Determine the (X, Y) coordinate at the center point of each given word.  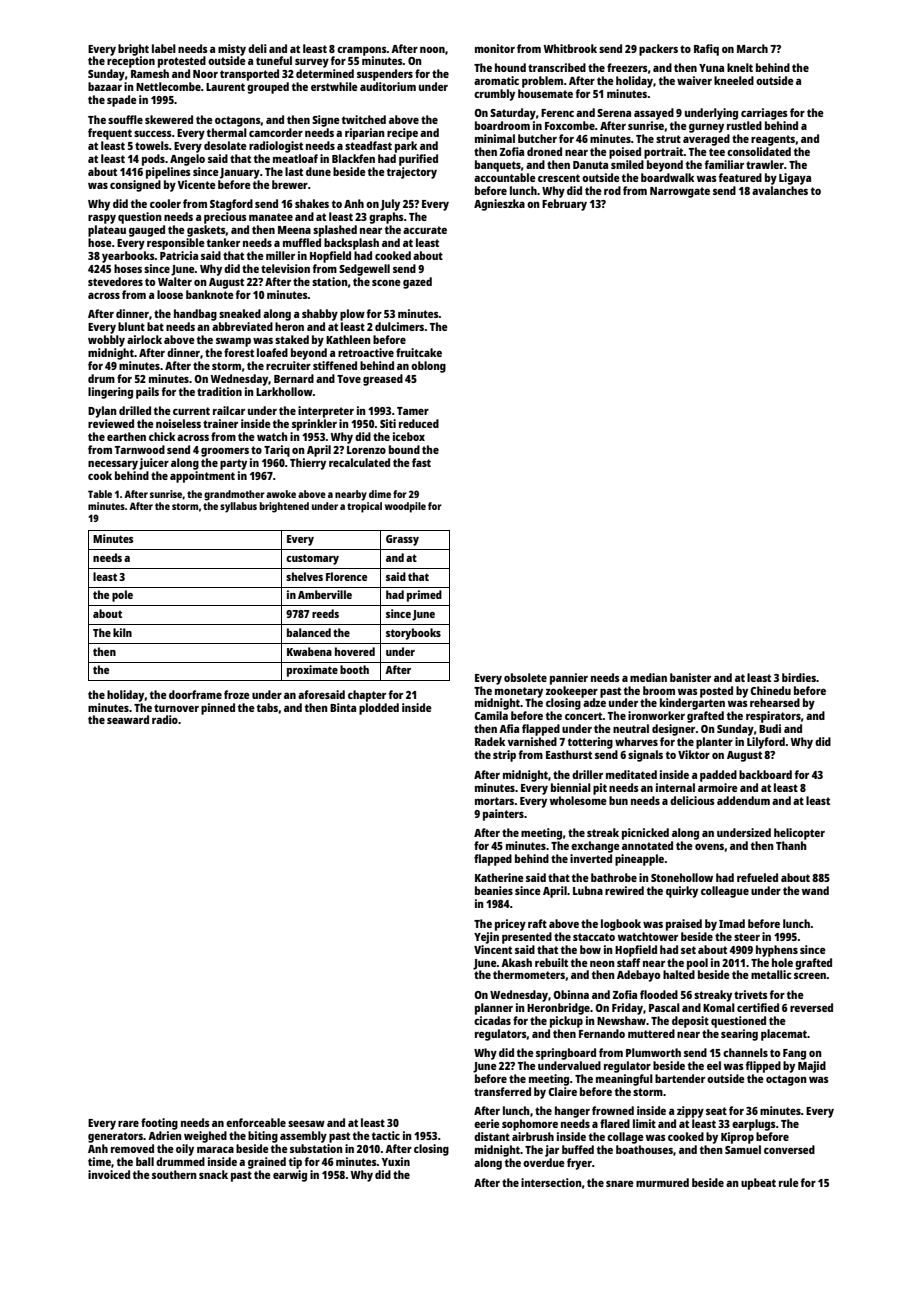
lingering (110, 393)
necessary (113, 465)
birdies (799, 677)
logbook (621, 925)
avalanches (780, 190)
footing (159, 1124)
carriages (764, 114)
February (564, 205)
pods (153, 160)
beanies (494, 890)
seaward (128, 719)
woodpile (405, 507)
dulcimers (399, 326)
